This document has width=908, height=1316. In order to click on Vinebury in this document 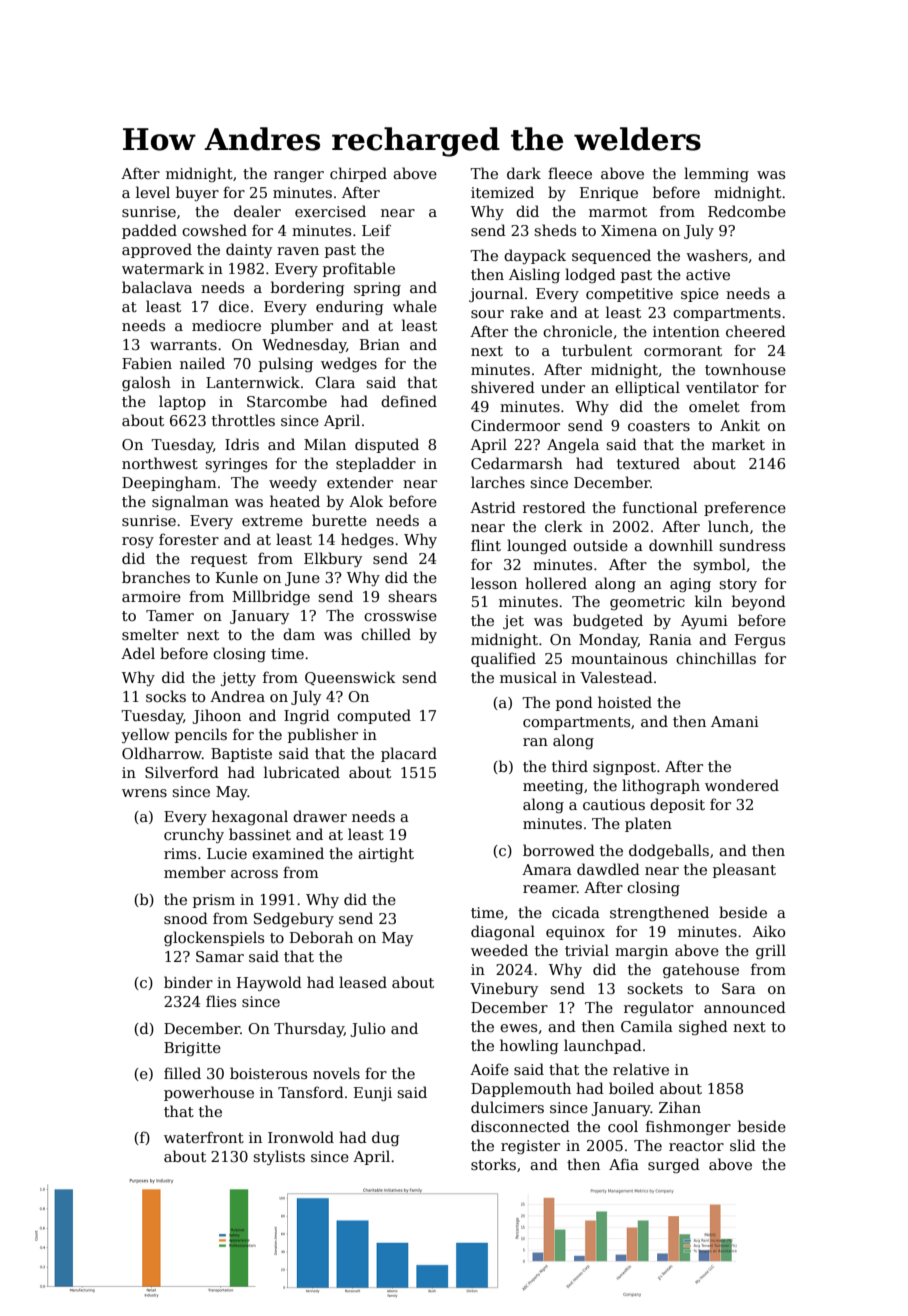, I will do `click(504, 989)`.
